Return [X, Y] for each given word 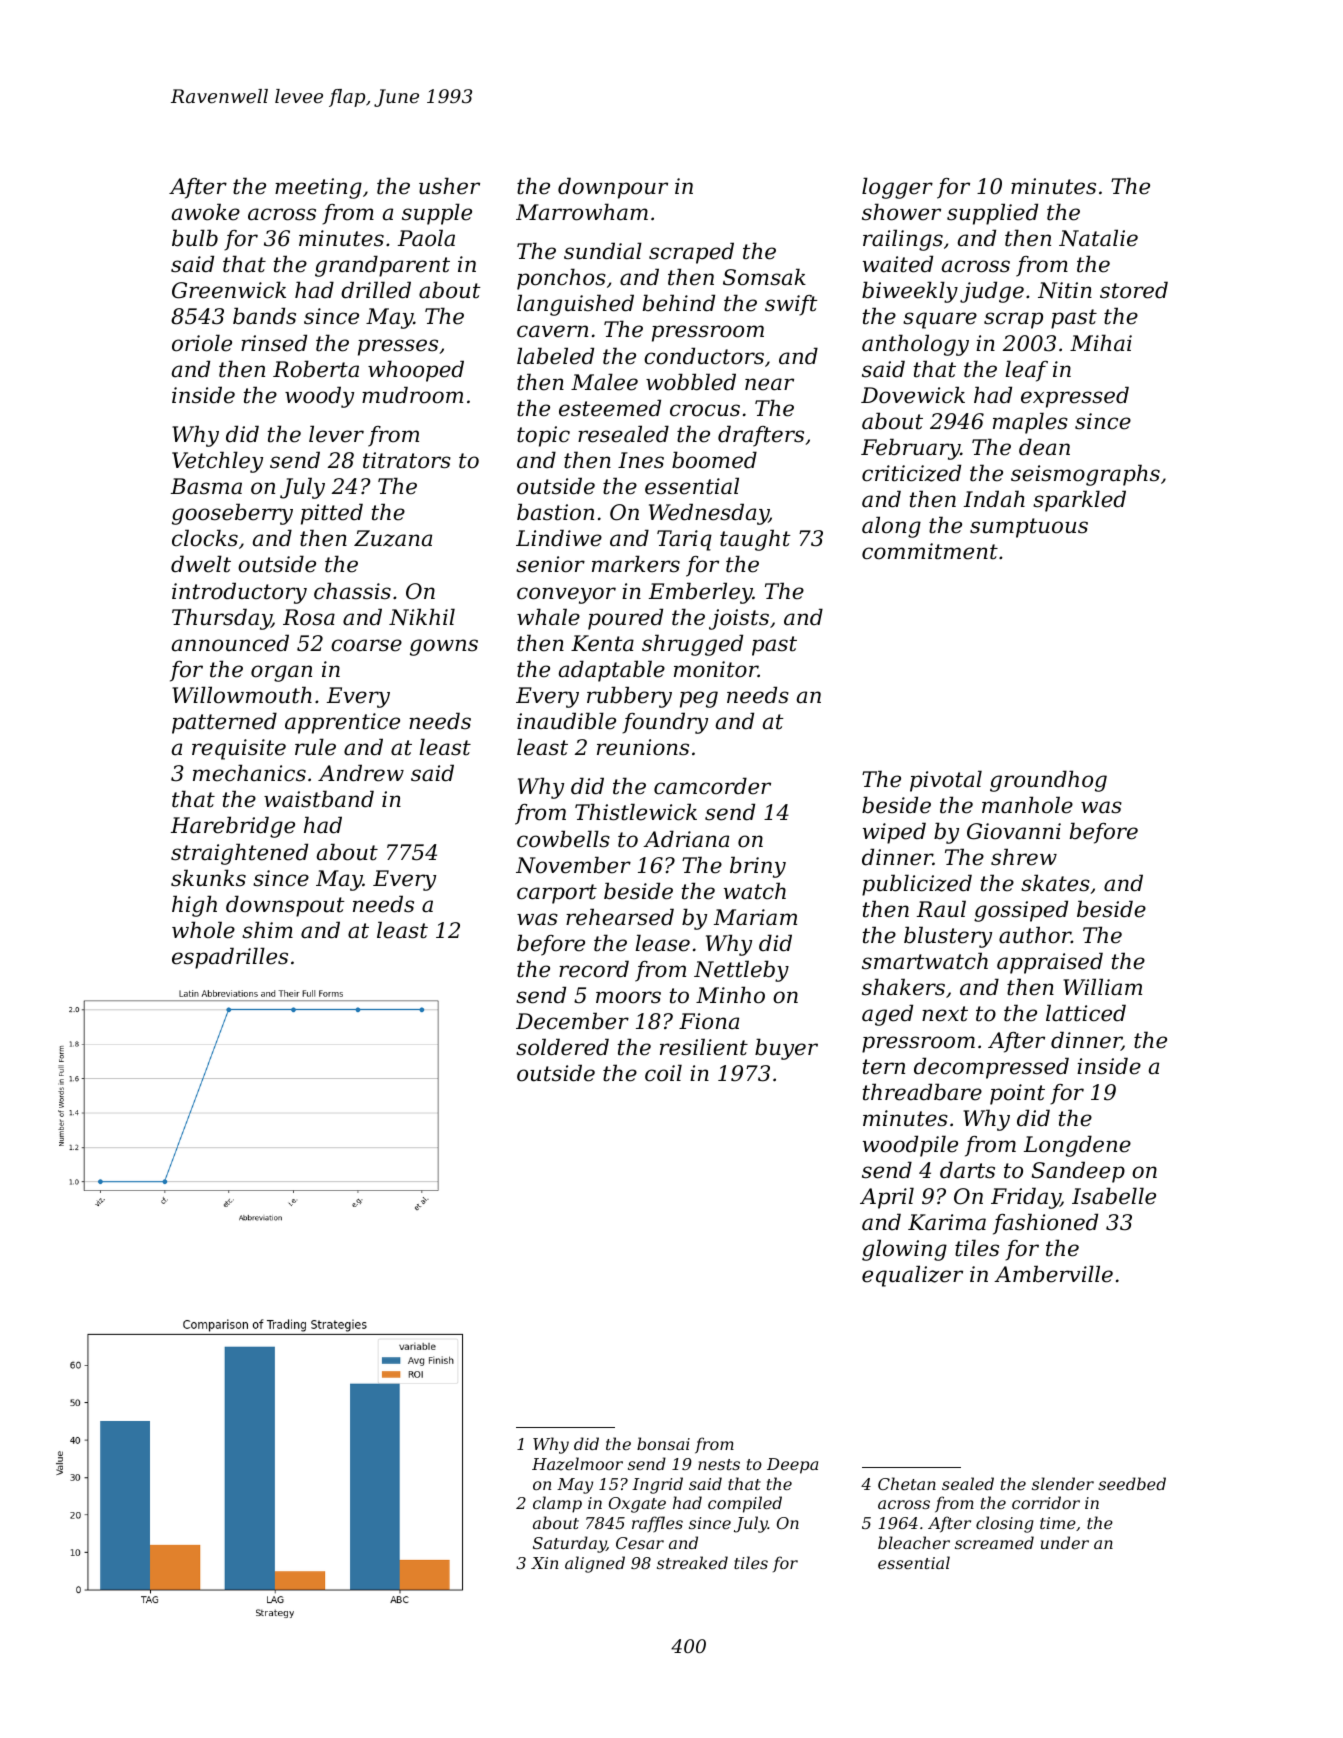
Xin [544, 1563]
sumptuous [1029, 528]
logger [897, 188]
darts [967, 1170]
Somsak [764, 277]
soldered [562, 1047]
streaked [692, 1562]
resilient [704, 1047]
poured [625, 619]
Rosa [309, 617]
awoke [206, 212]
